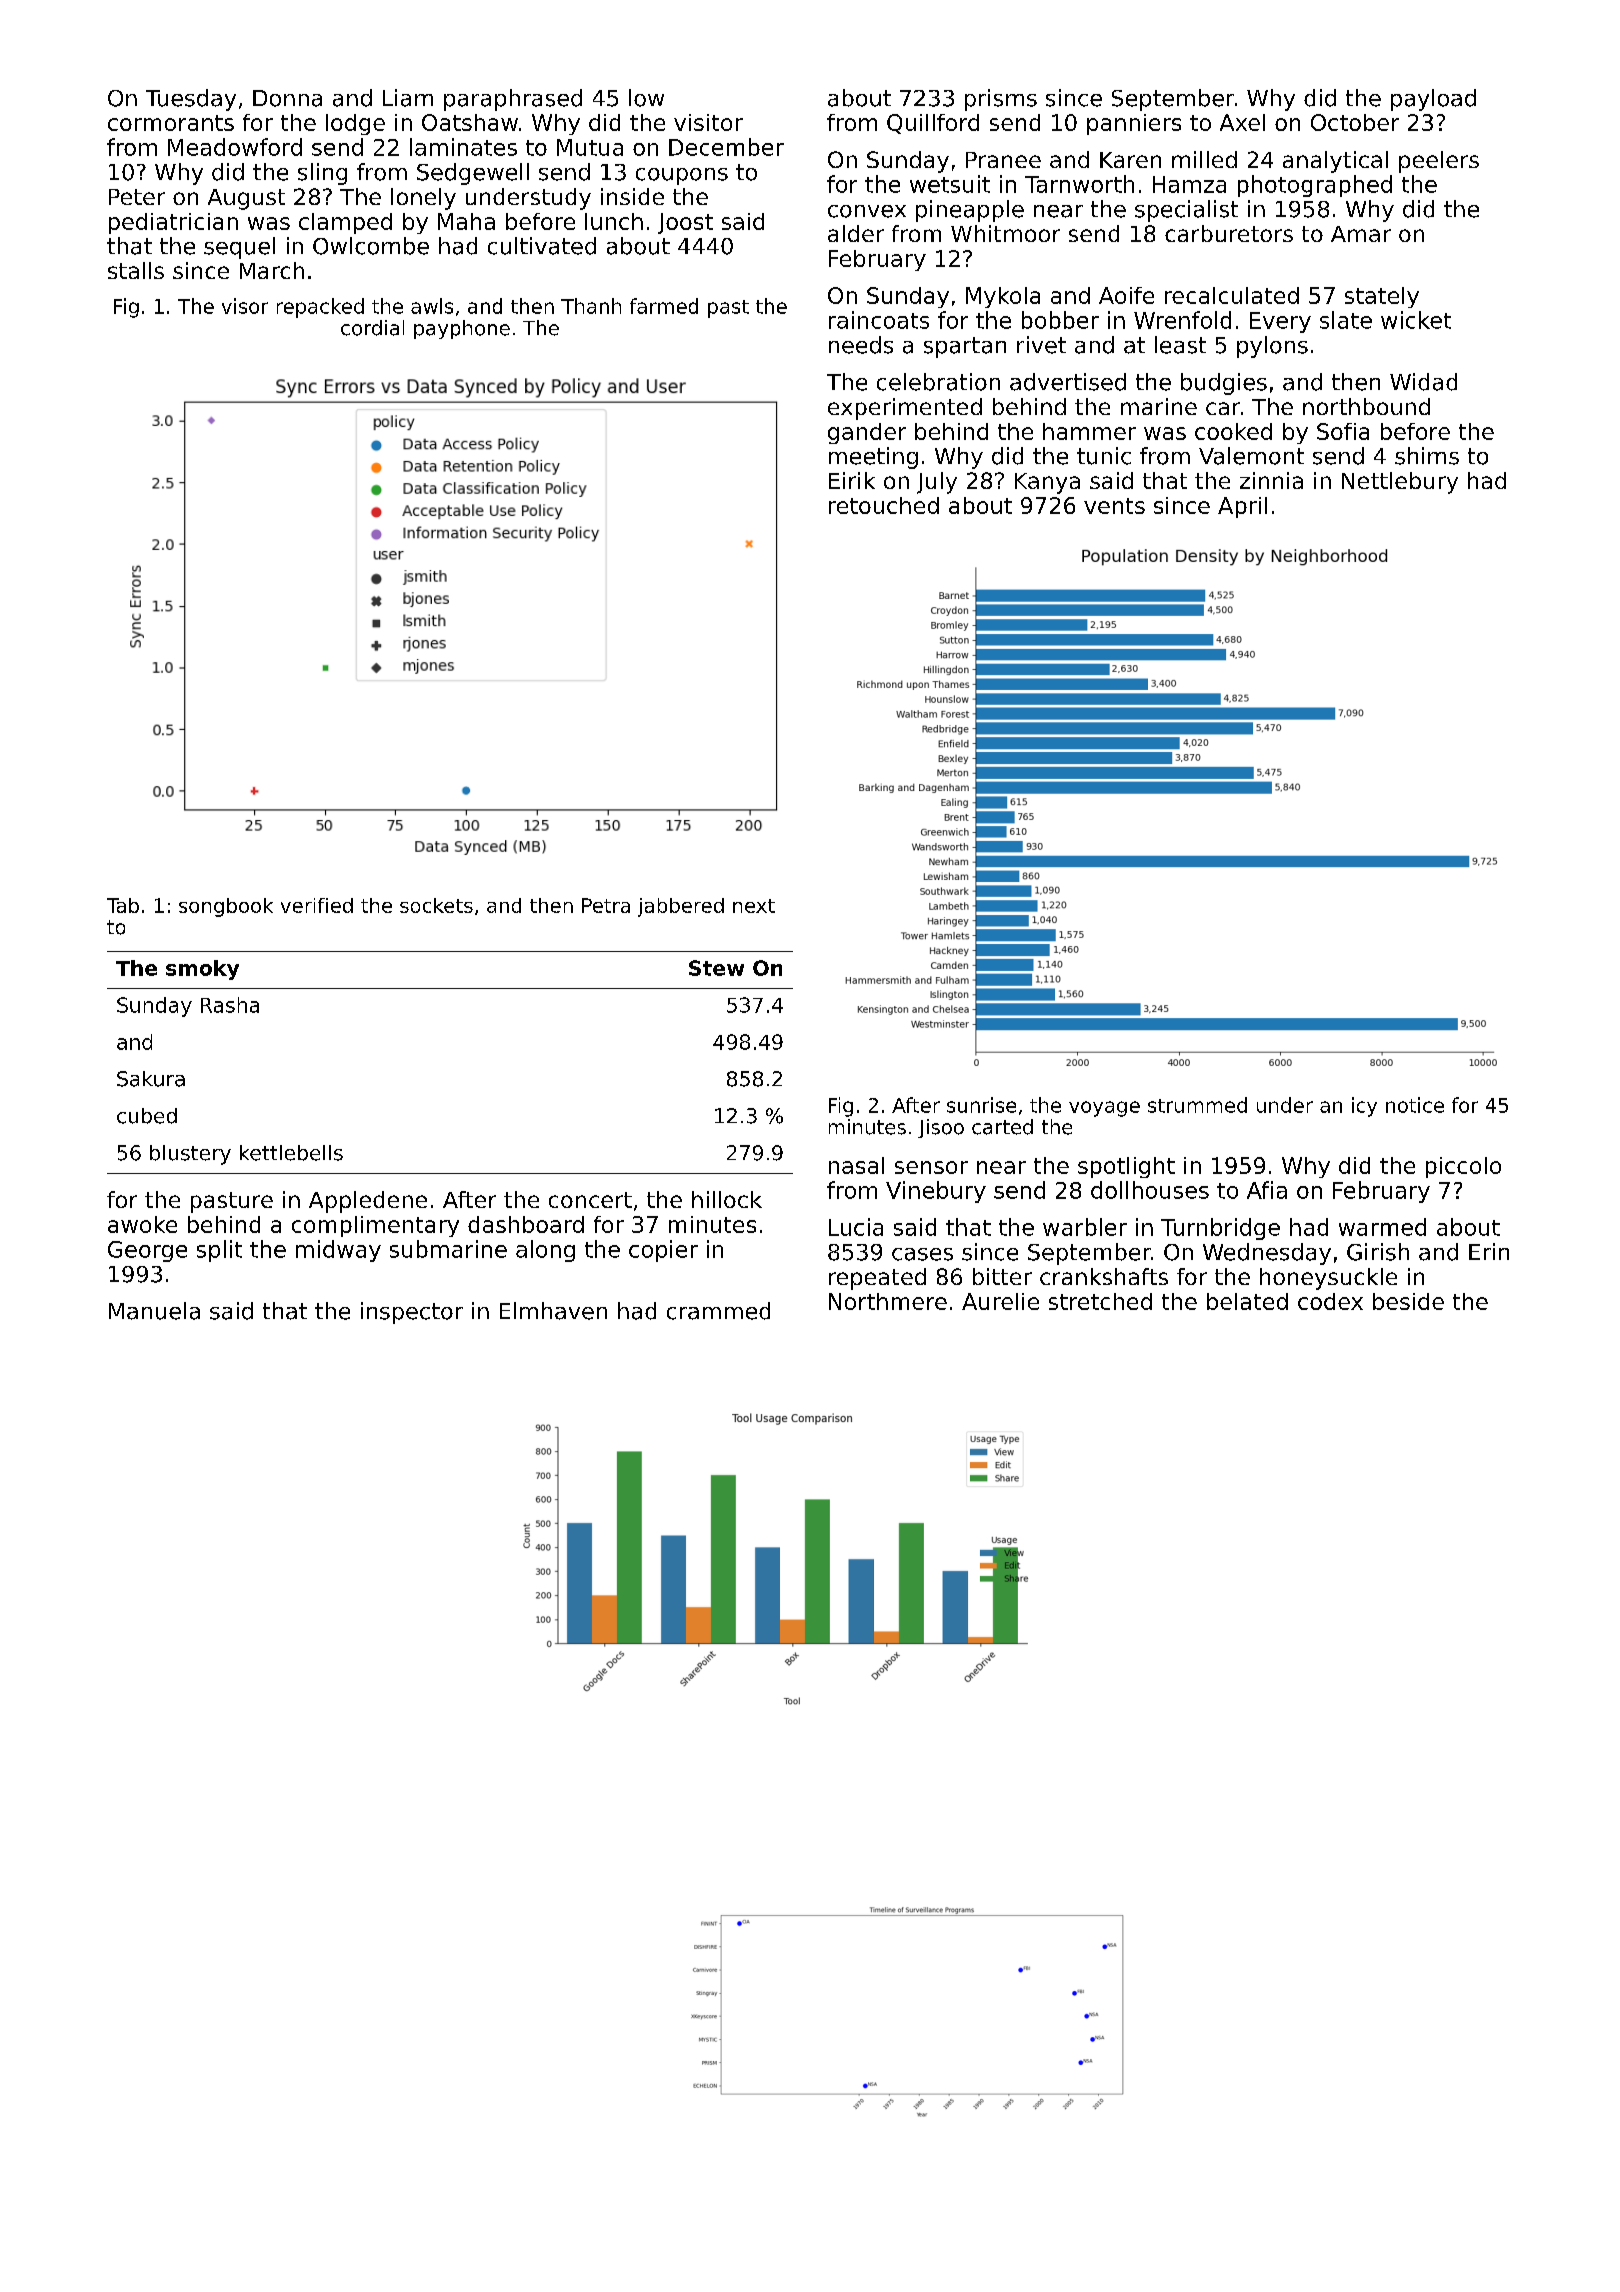 The height and width of the screenshot is (2292, 1620). I want to click on payload, so click(1433, 100).
